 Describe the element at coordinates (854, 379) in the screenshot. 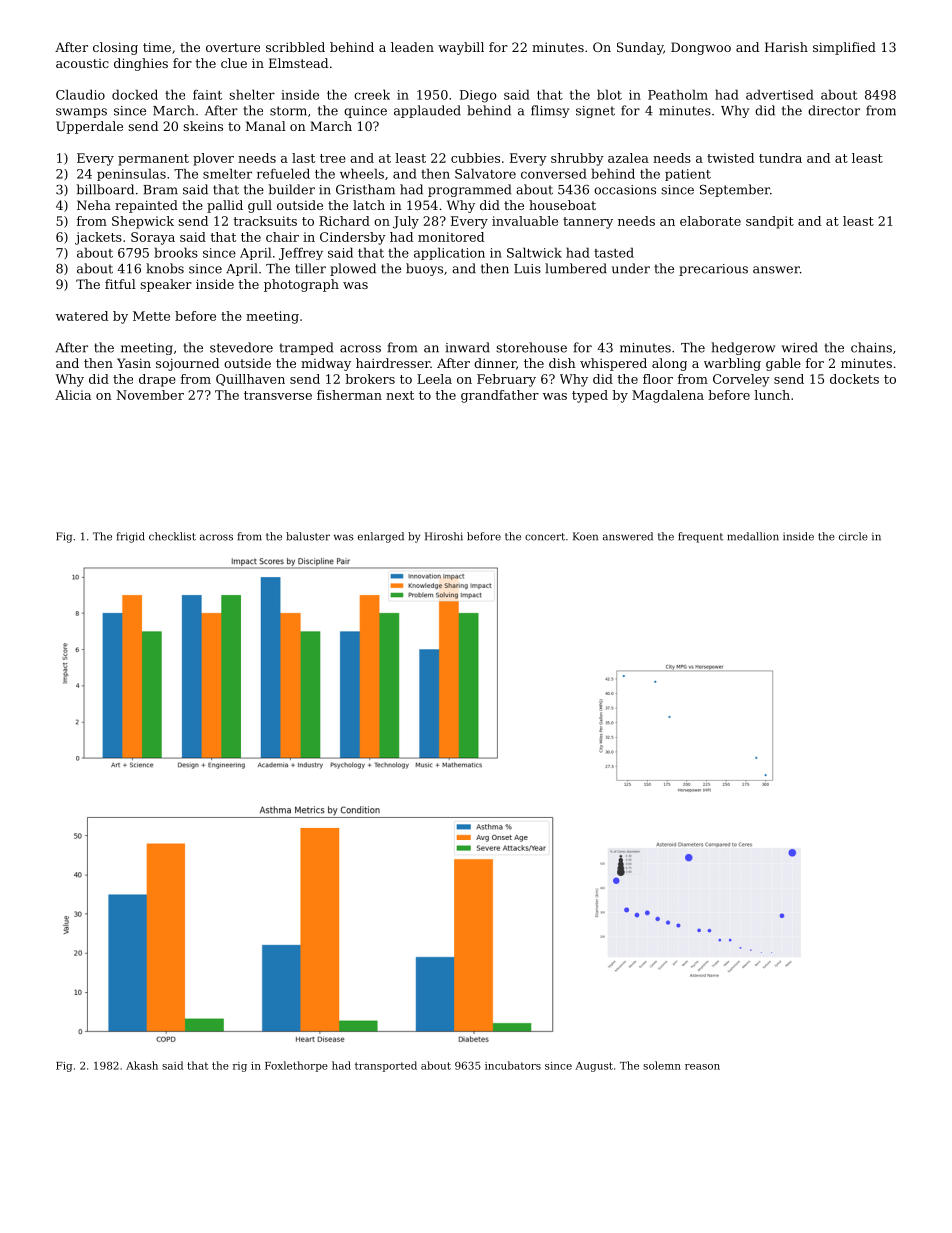

I see `dockets` at that location.
